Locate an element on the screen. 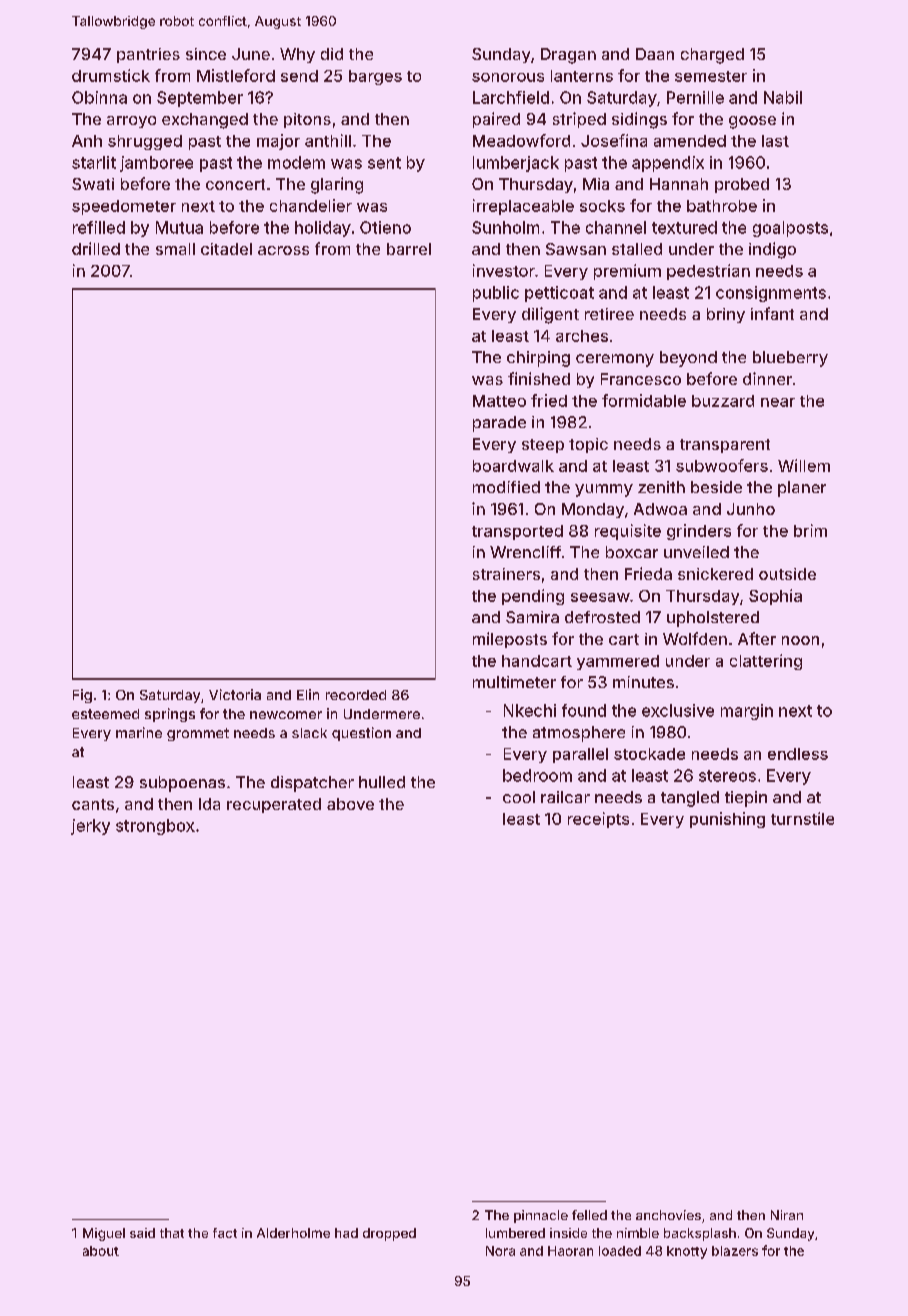 The height and width of the screenshot is (1316, 908). glaring is located at coordinates (337, 185).
